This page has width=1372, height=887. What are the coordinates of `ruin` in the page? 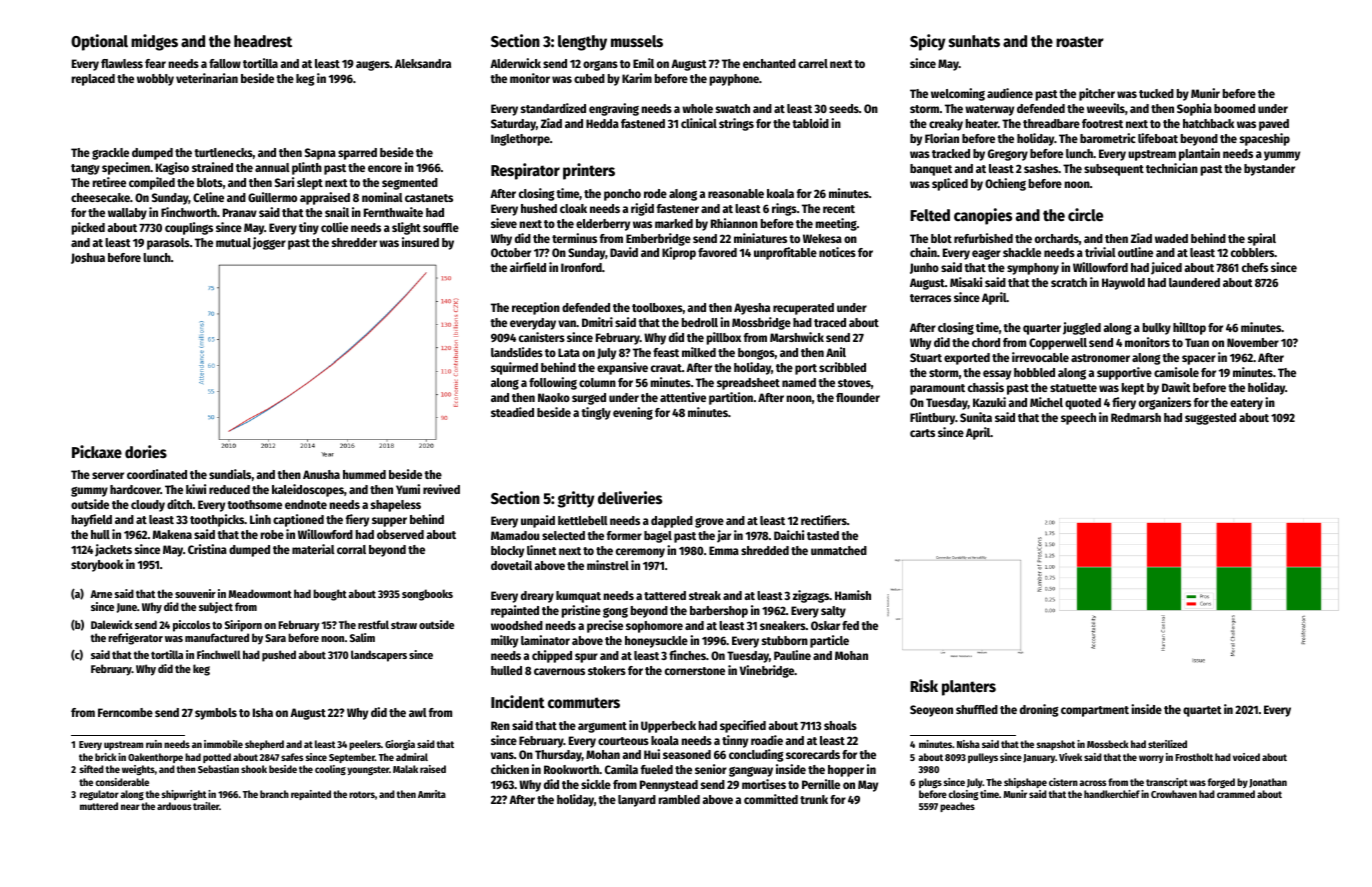 It's located at (154, 744).
